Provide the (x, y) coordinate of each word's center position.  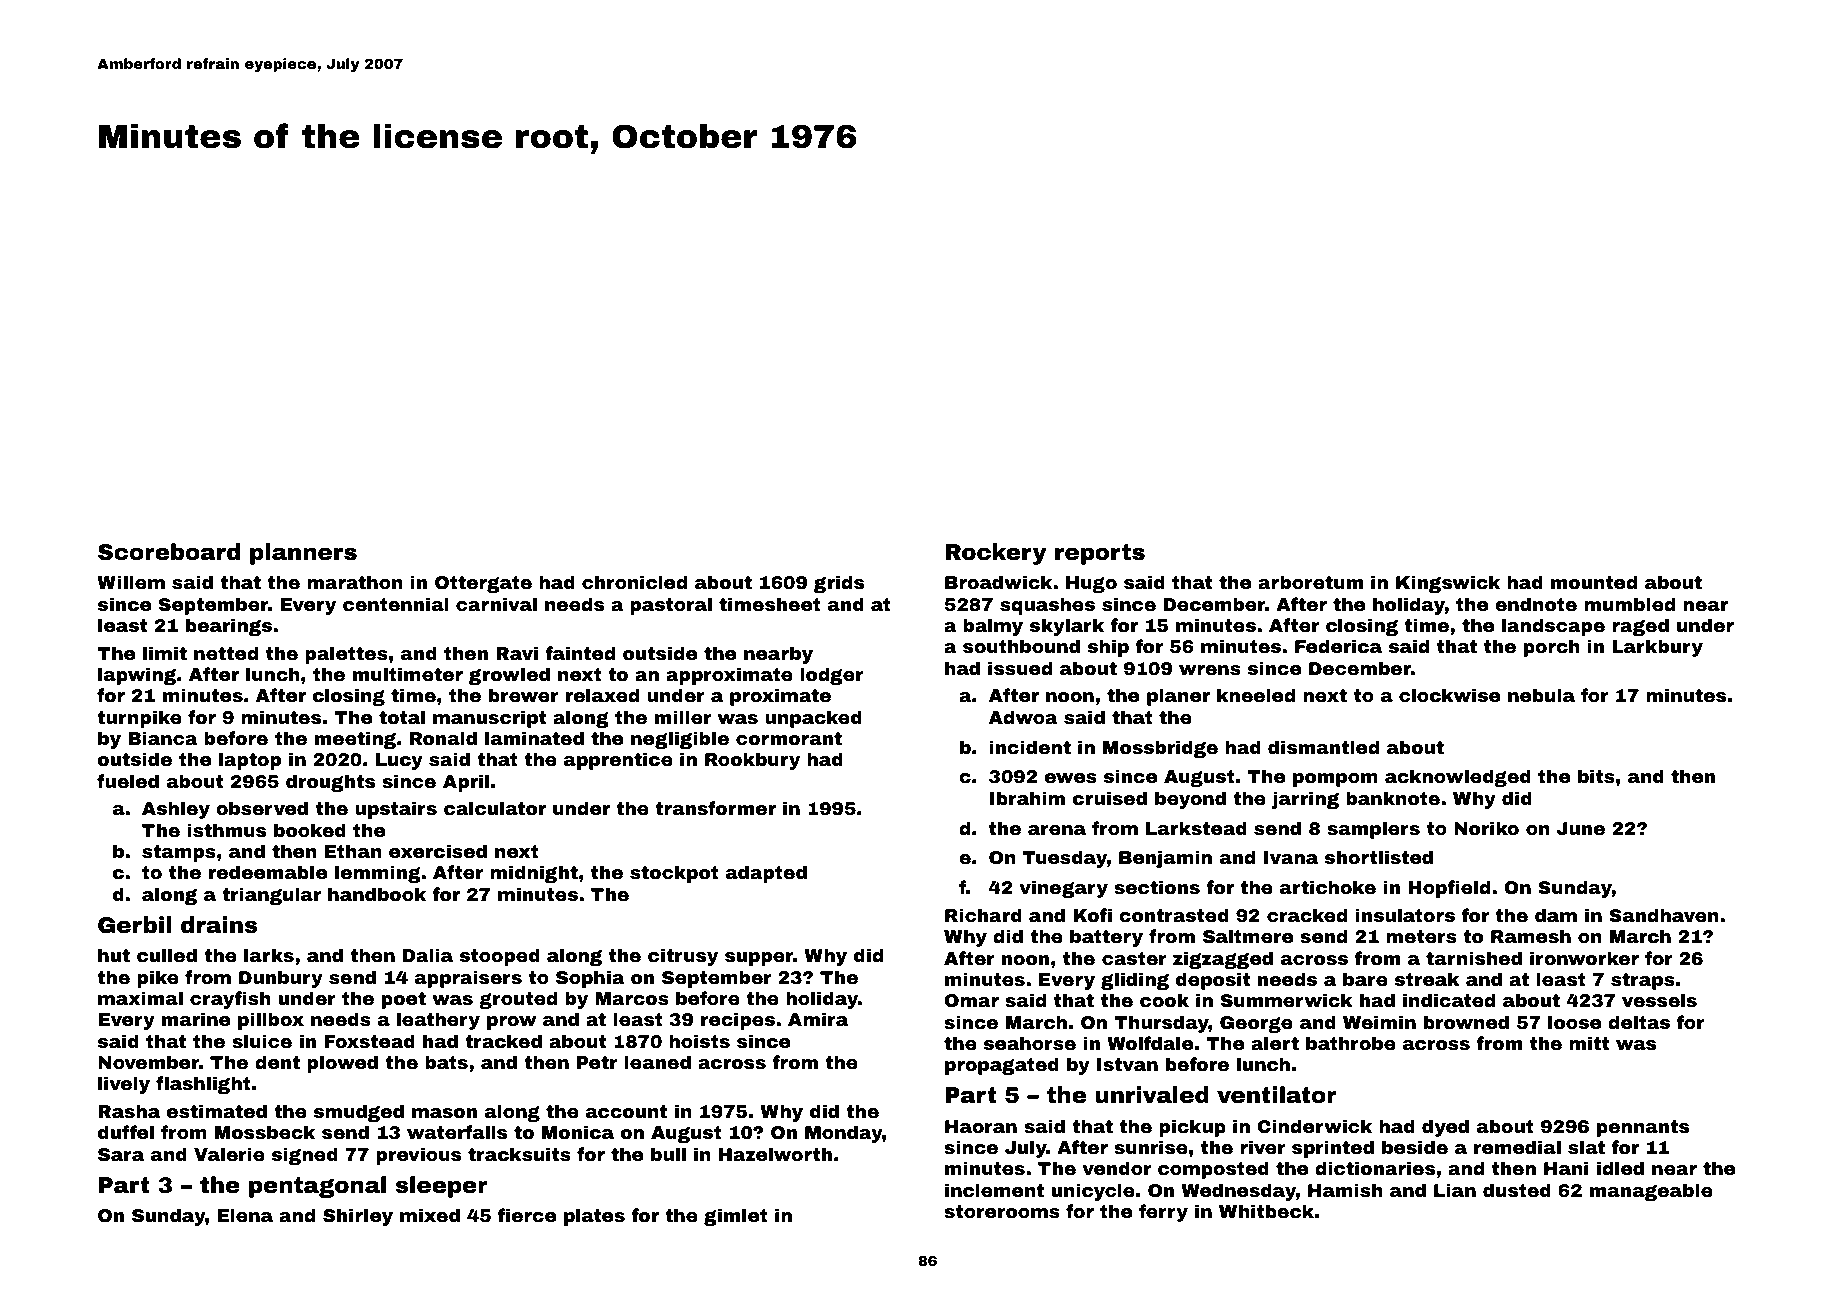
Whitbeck (1266, 1211)
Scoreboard (169, 552)
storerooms (1002, 1211)
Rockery (995, 554)
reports (1100, 554)
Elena (245, 1215)
